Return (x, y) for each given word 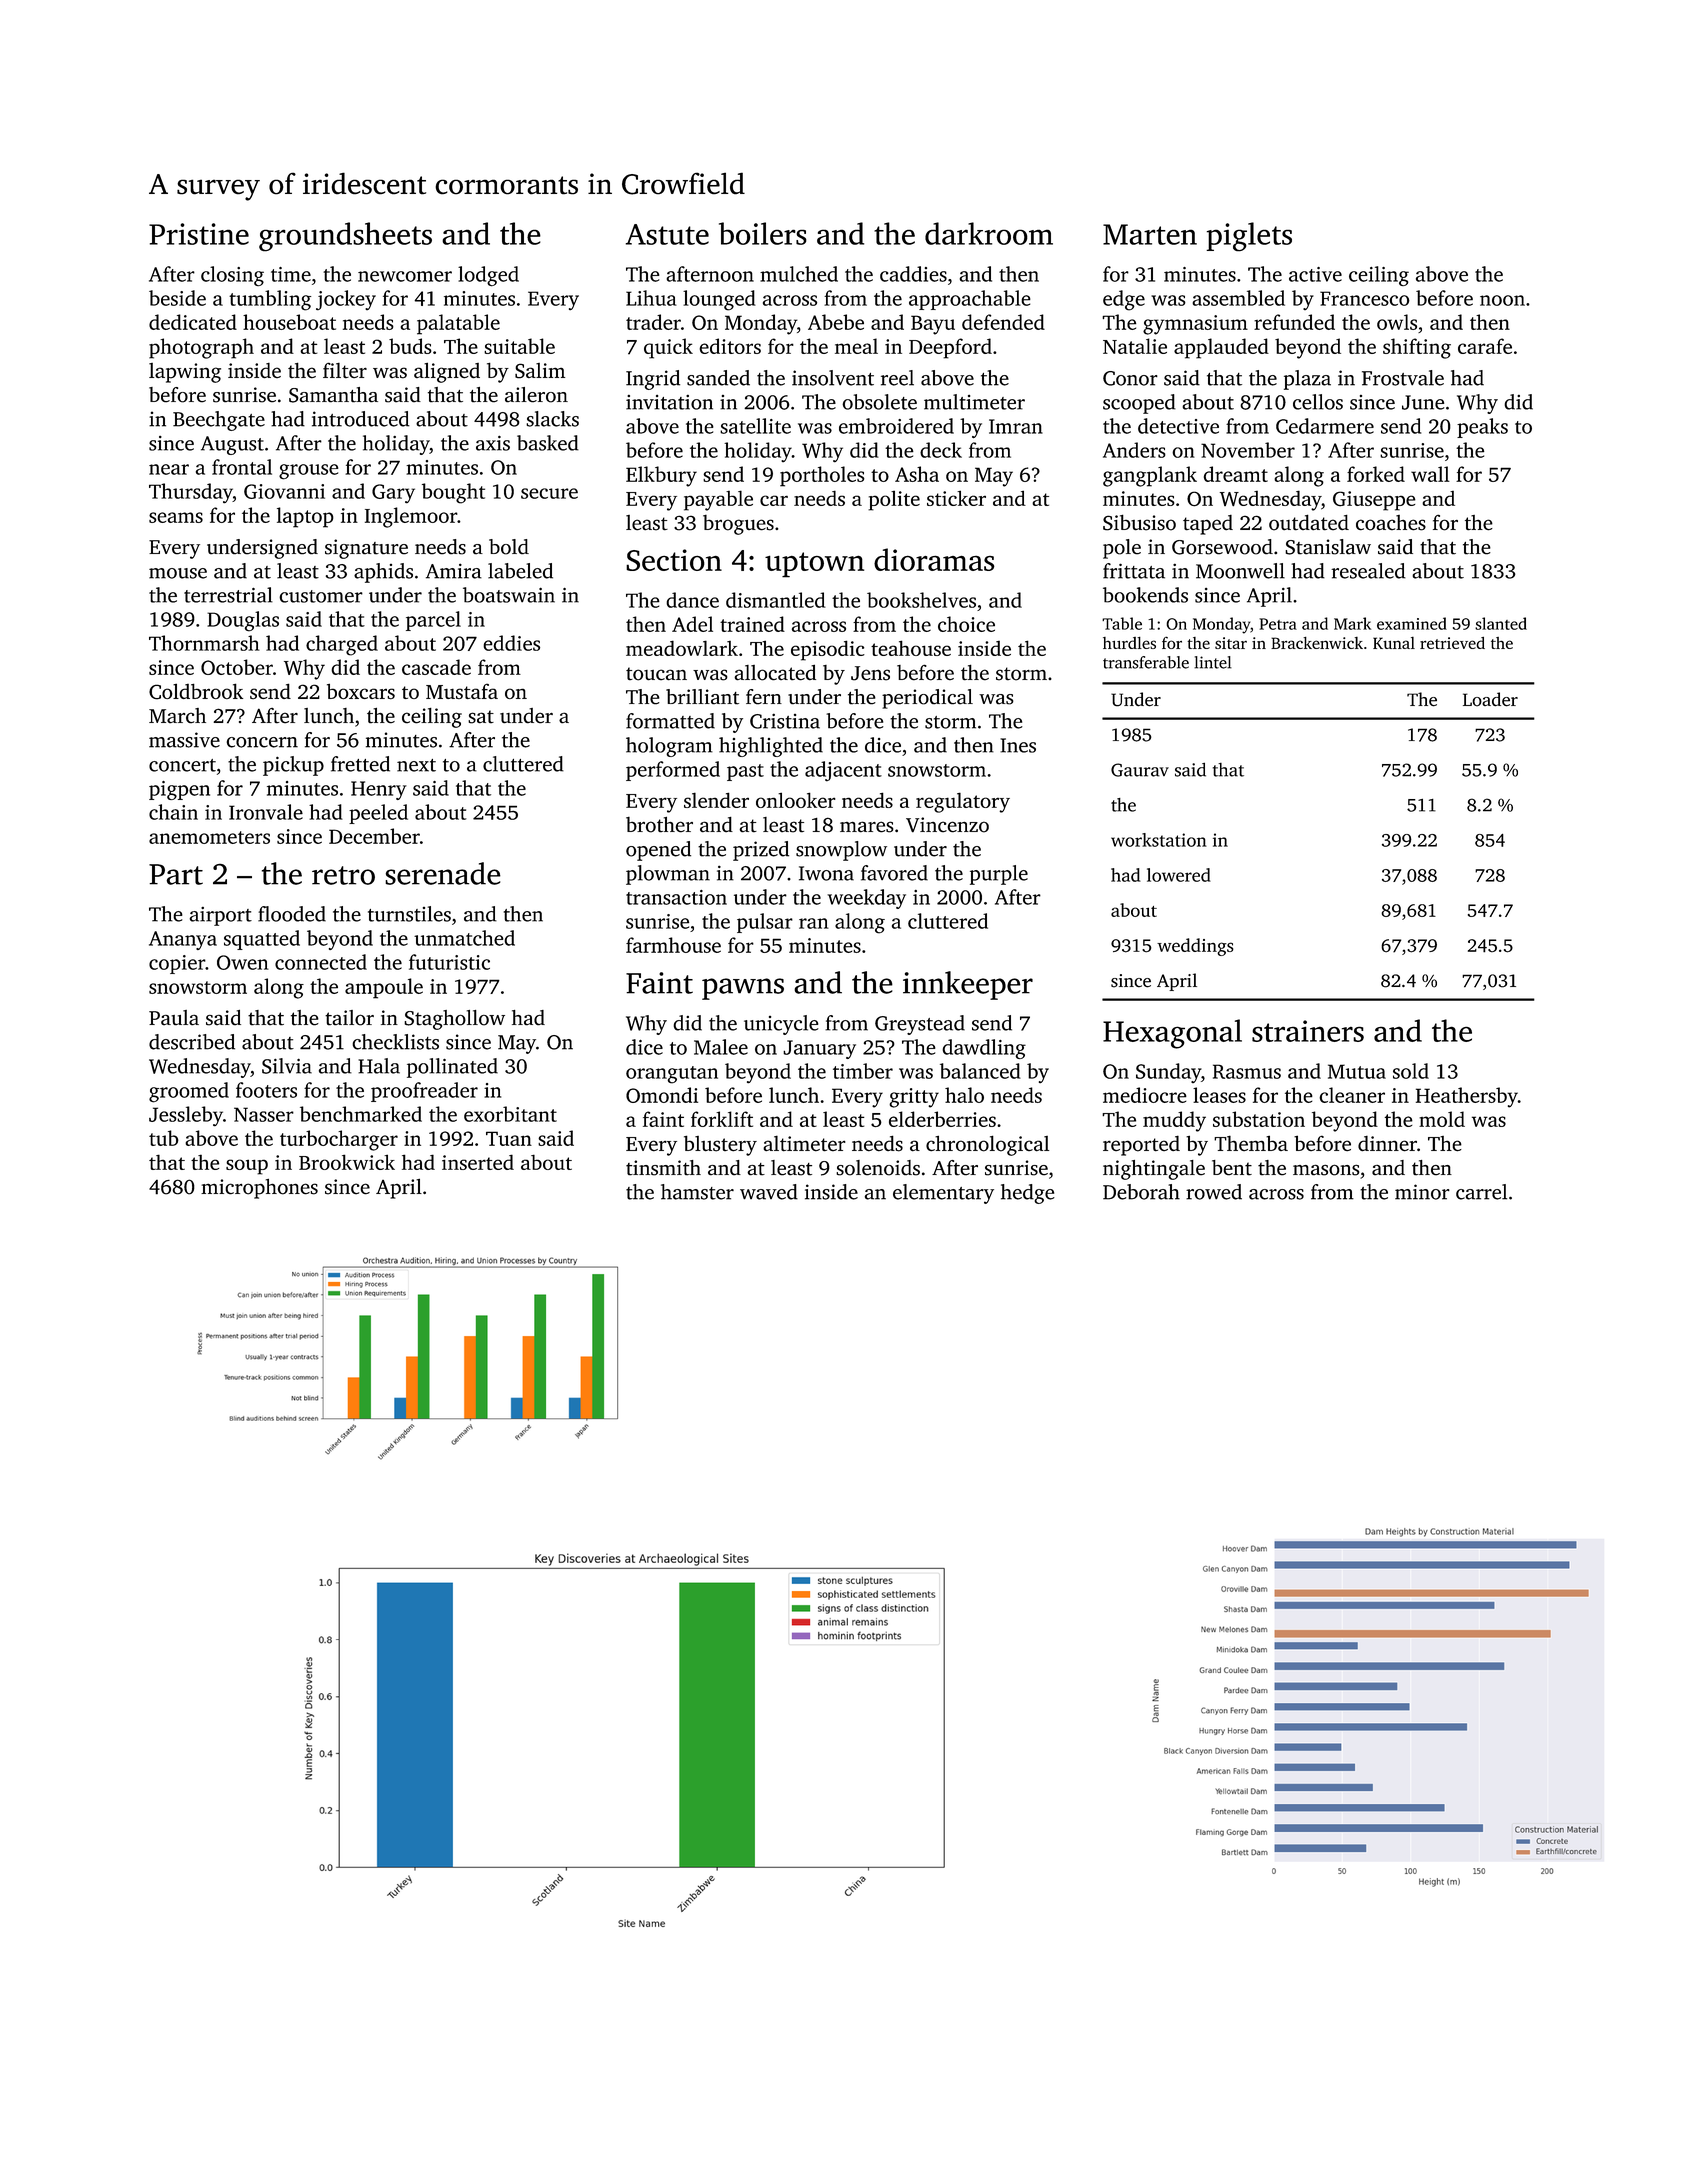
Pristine (199, 234)
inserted (478, 1162)
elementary (943, 1194)
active (1315, 274)
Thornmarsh (204, 643)
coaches (1391, 523)
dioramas (934, 559)
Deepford (950, 348)
